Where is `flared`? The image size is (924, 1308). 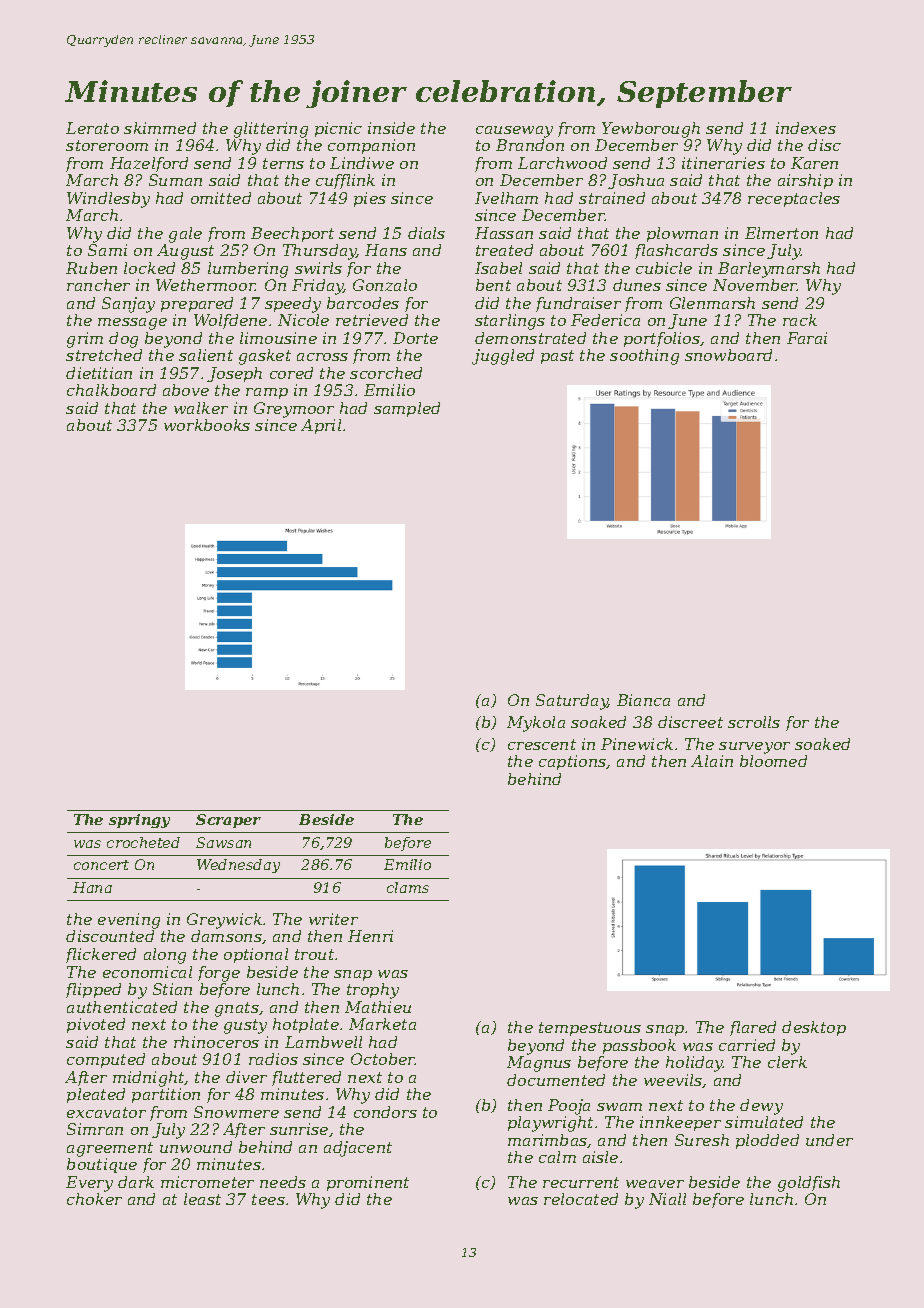
flared is located at coordinates (753, 1028).
